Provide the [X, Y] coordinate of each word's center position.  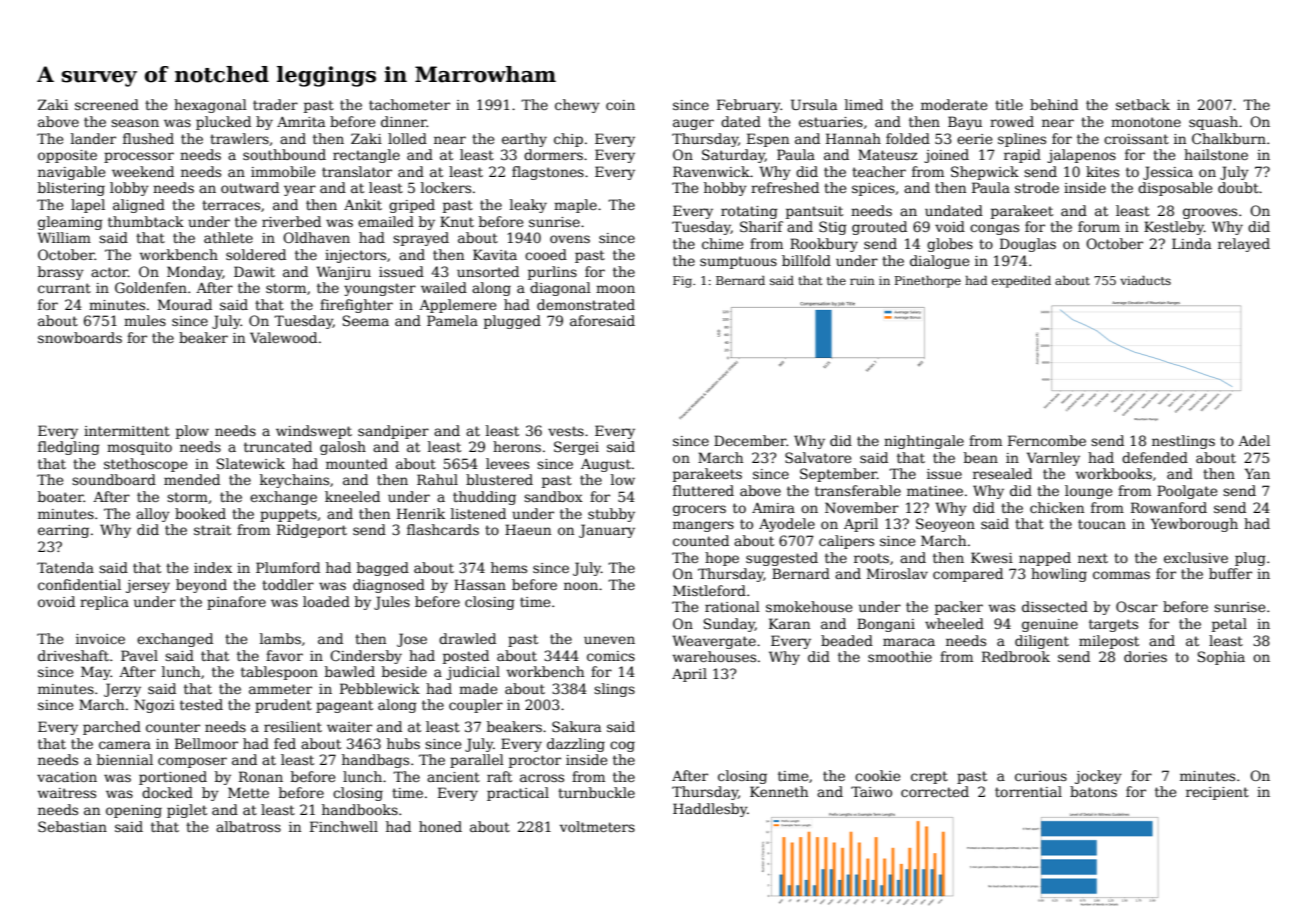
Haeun [528, 529]
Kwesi [992, 557]
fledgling [69, 448]
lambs [280, 638]
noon [581, 586]
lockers [446, 187]
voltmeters [597, 826]
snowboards [80, 337]
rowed [1012, 121]
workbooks [1114, 473]
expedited [1021, 282]
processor [139, 157]
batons [1093, 791]
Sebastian [72, 826]
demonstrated [586, 304]
